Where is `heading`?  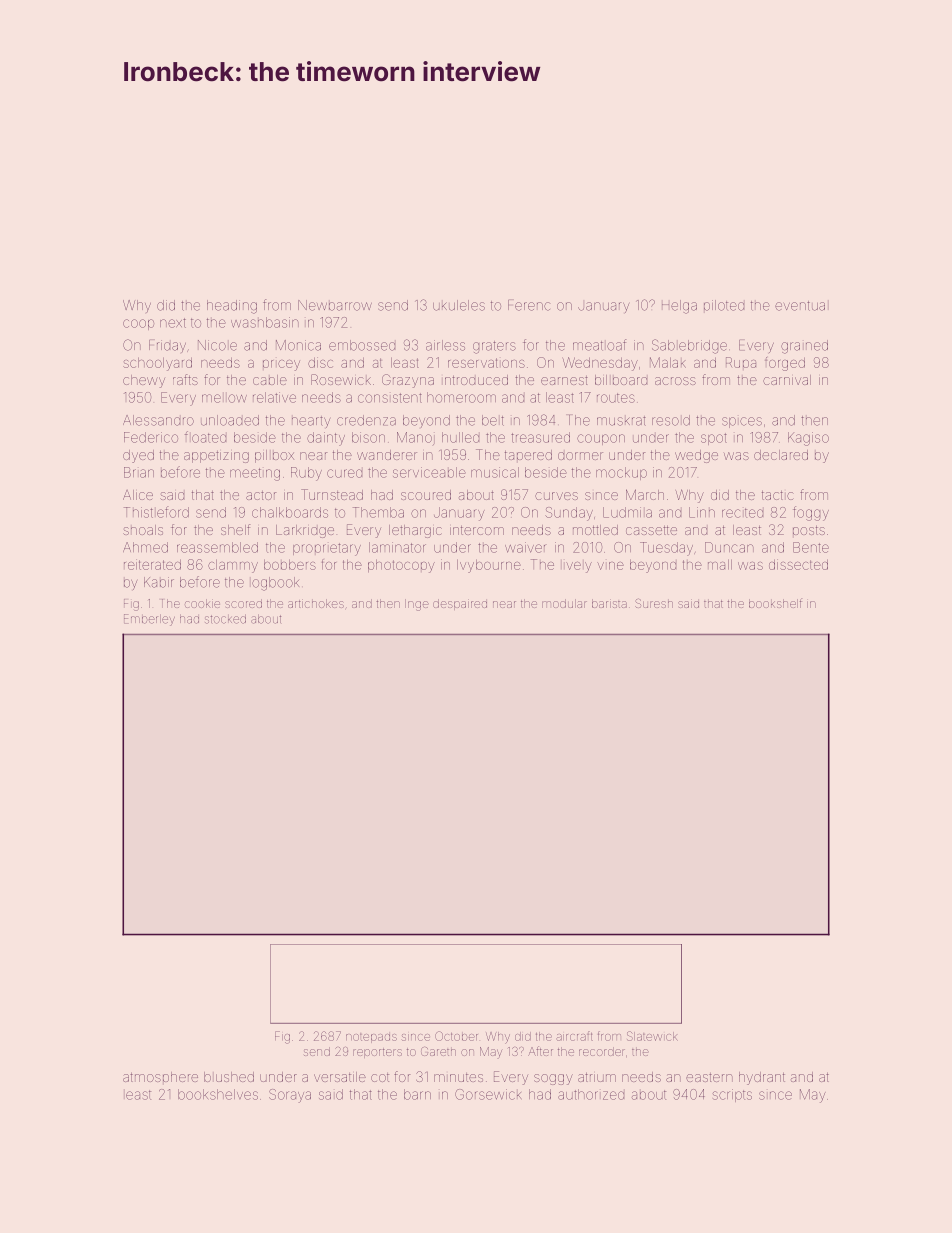 heading is located at coordinates (232, 307).
